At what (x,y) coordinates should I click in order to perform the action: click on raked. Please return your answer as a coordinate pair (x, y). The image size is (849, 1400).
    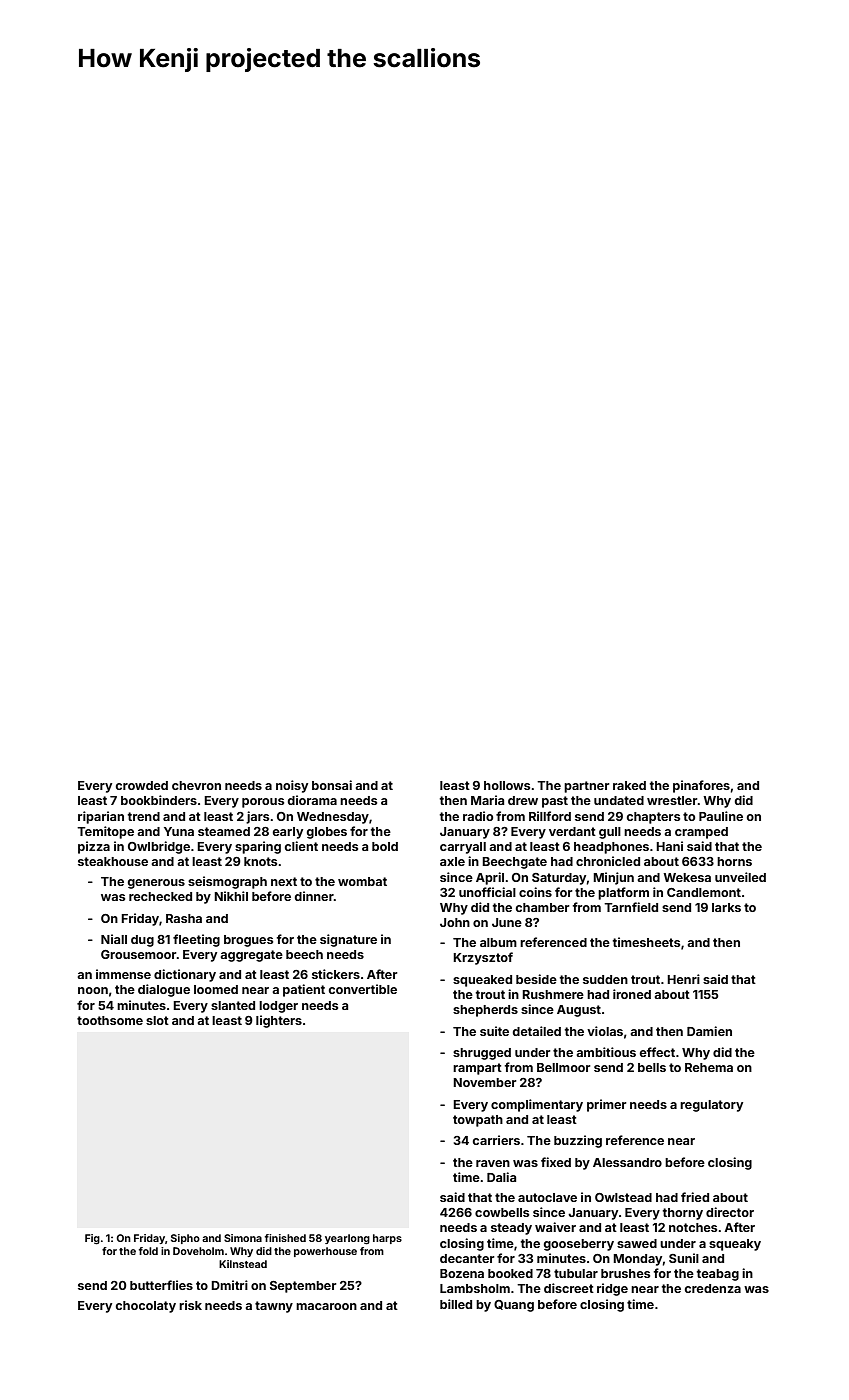
    Looking at the image, I should click on (629, 785).
